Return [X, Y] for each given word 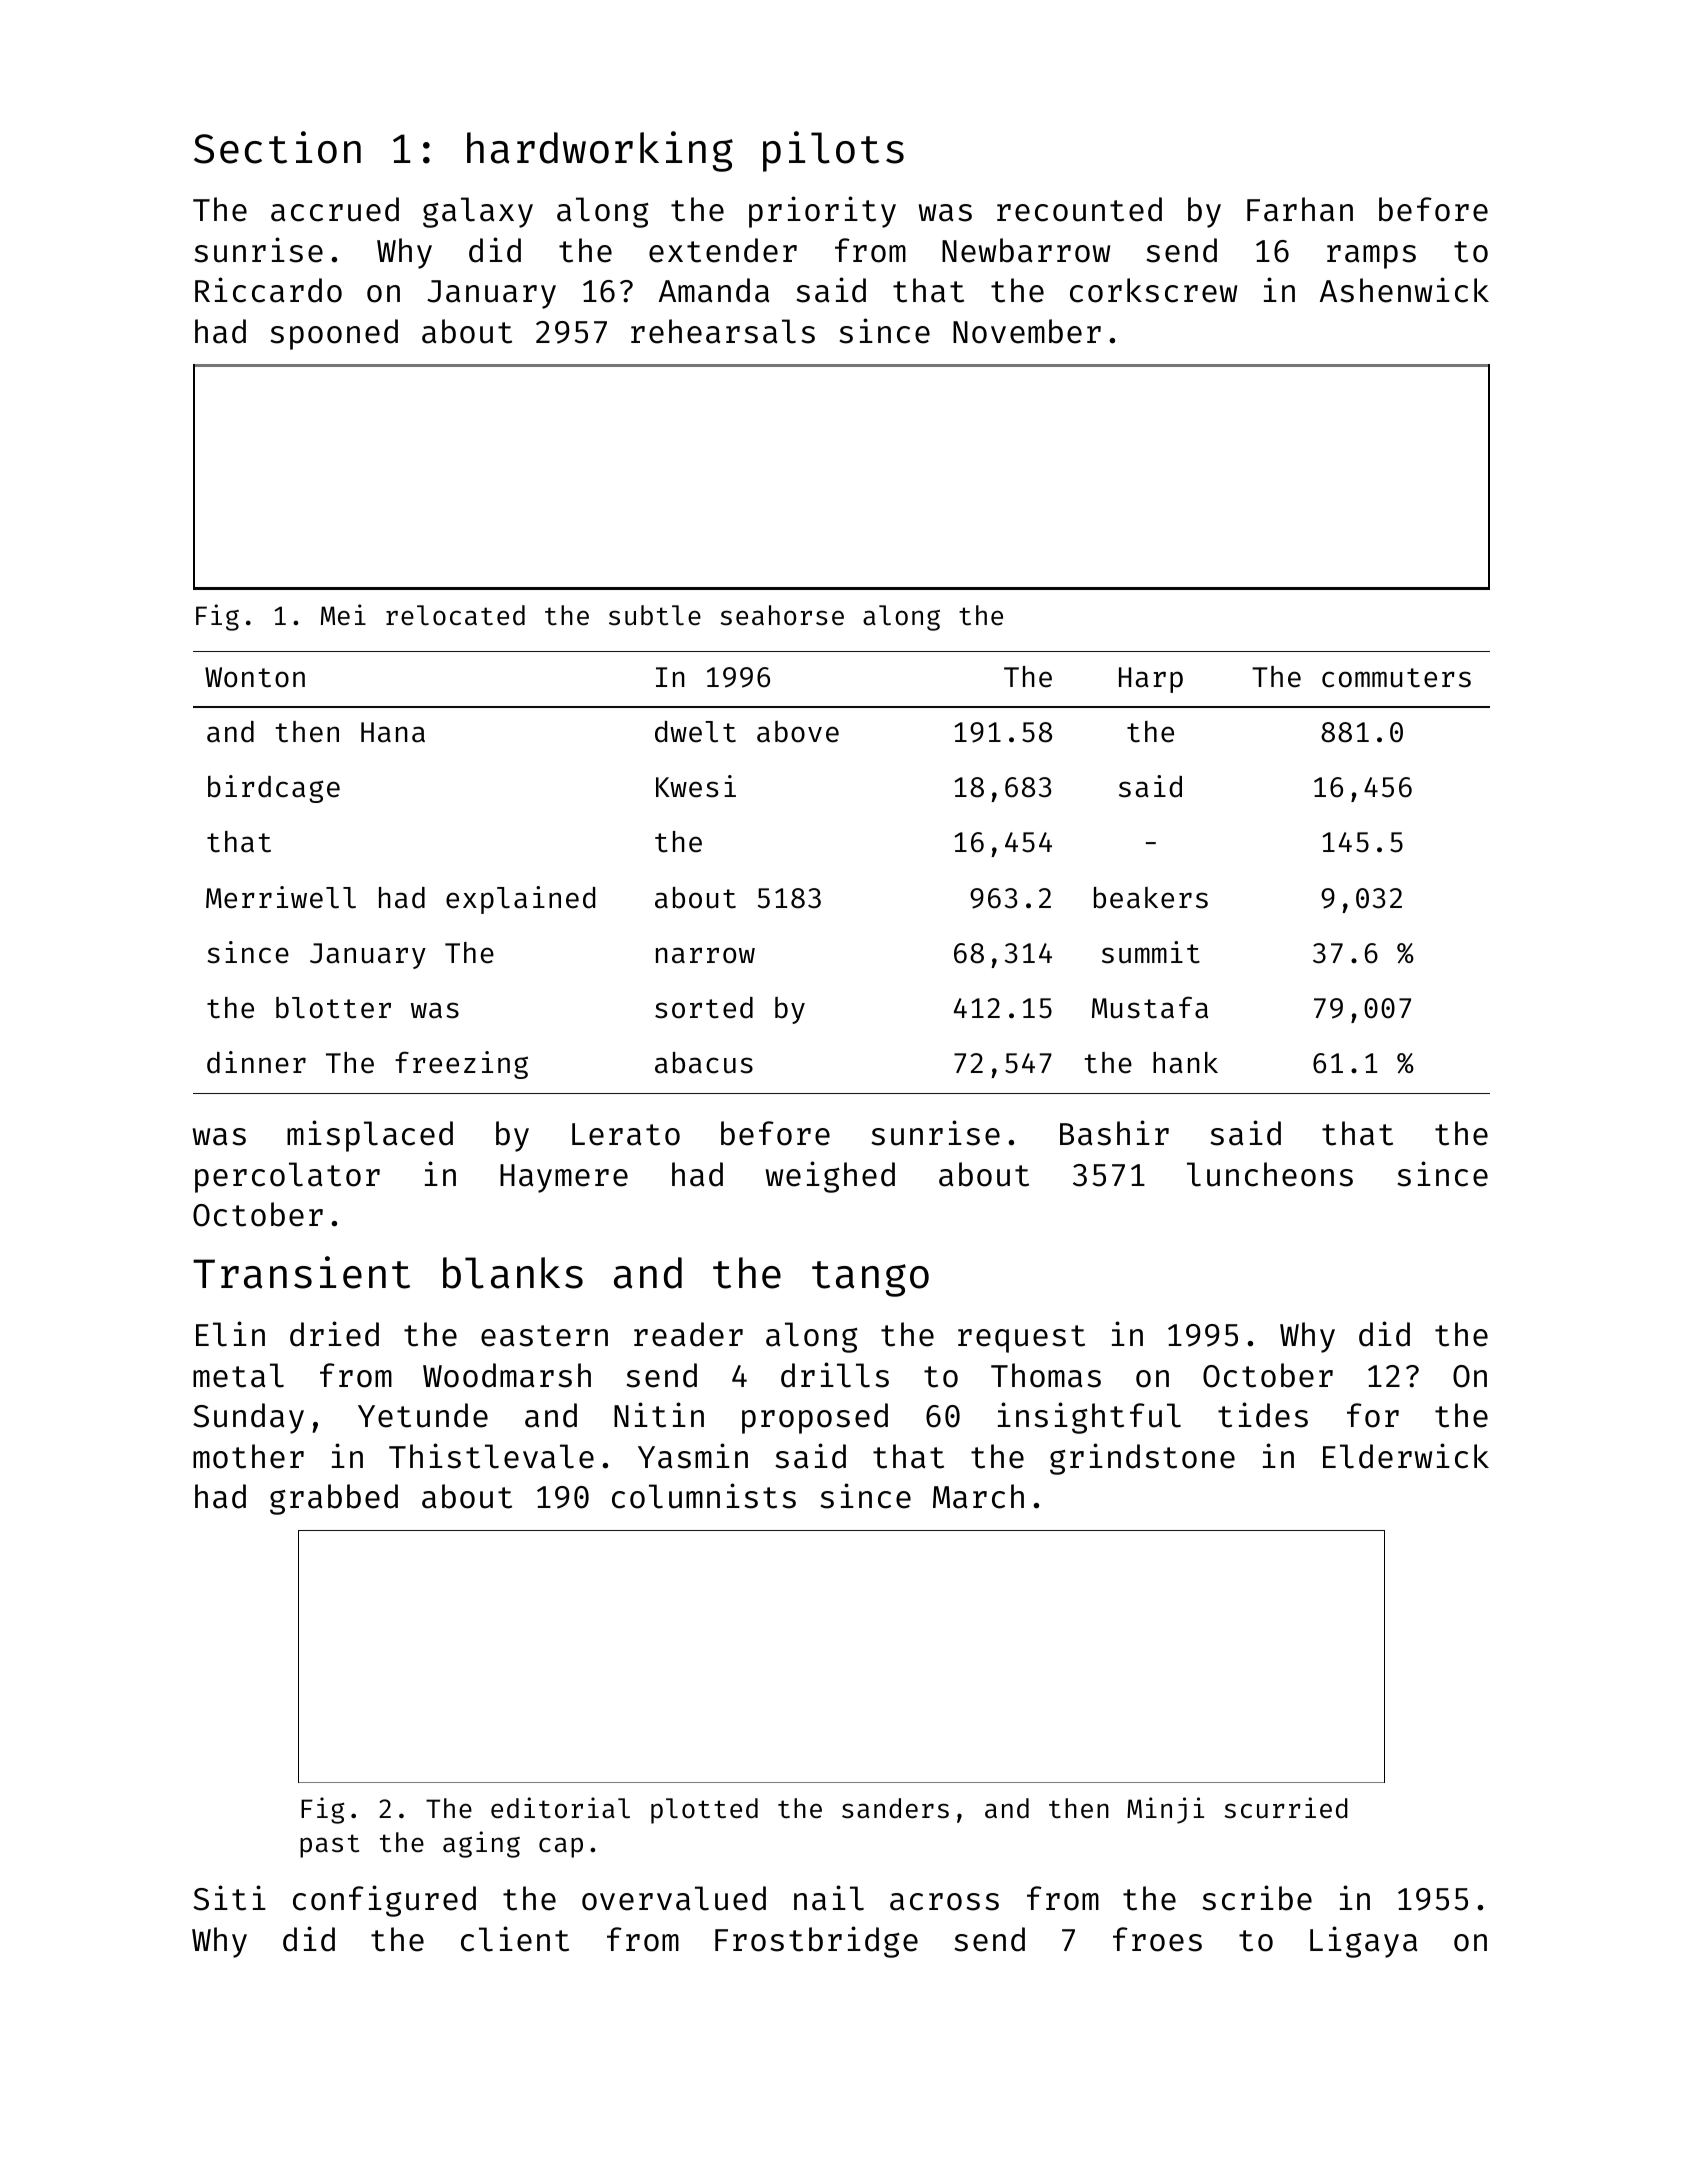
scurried [1286, 1808]
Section [277, 147]
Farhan [1300, 209]
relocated [455, 615]
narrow [705, 955]
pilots [833, 151]
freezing [461, 1065]
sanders [895, 1808]
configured [384, 1901]
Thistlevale [491, 1456]
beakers [1151, 898]
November [1027, 331]
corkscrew [1153, 290]
